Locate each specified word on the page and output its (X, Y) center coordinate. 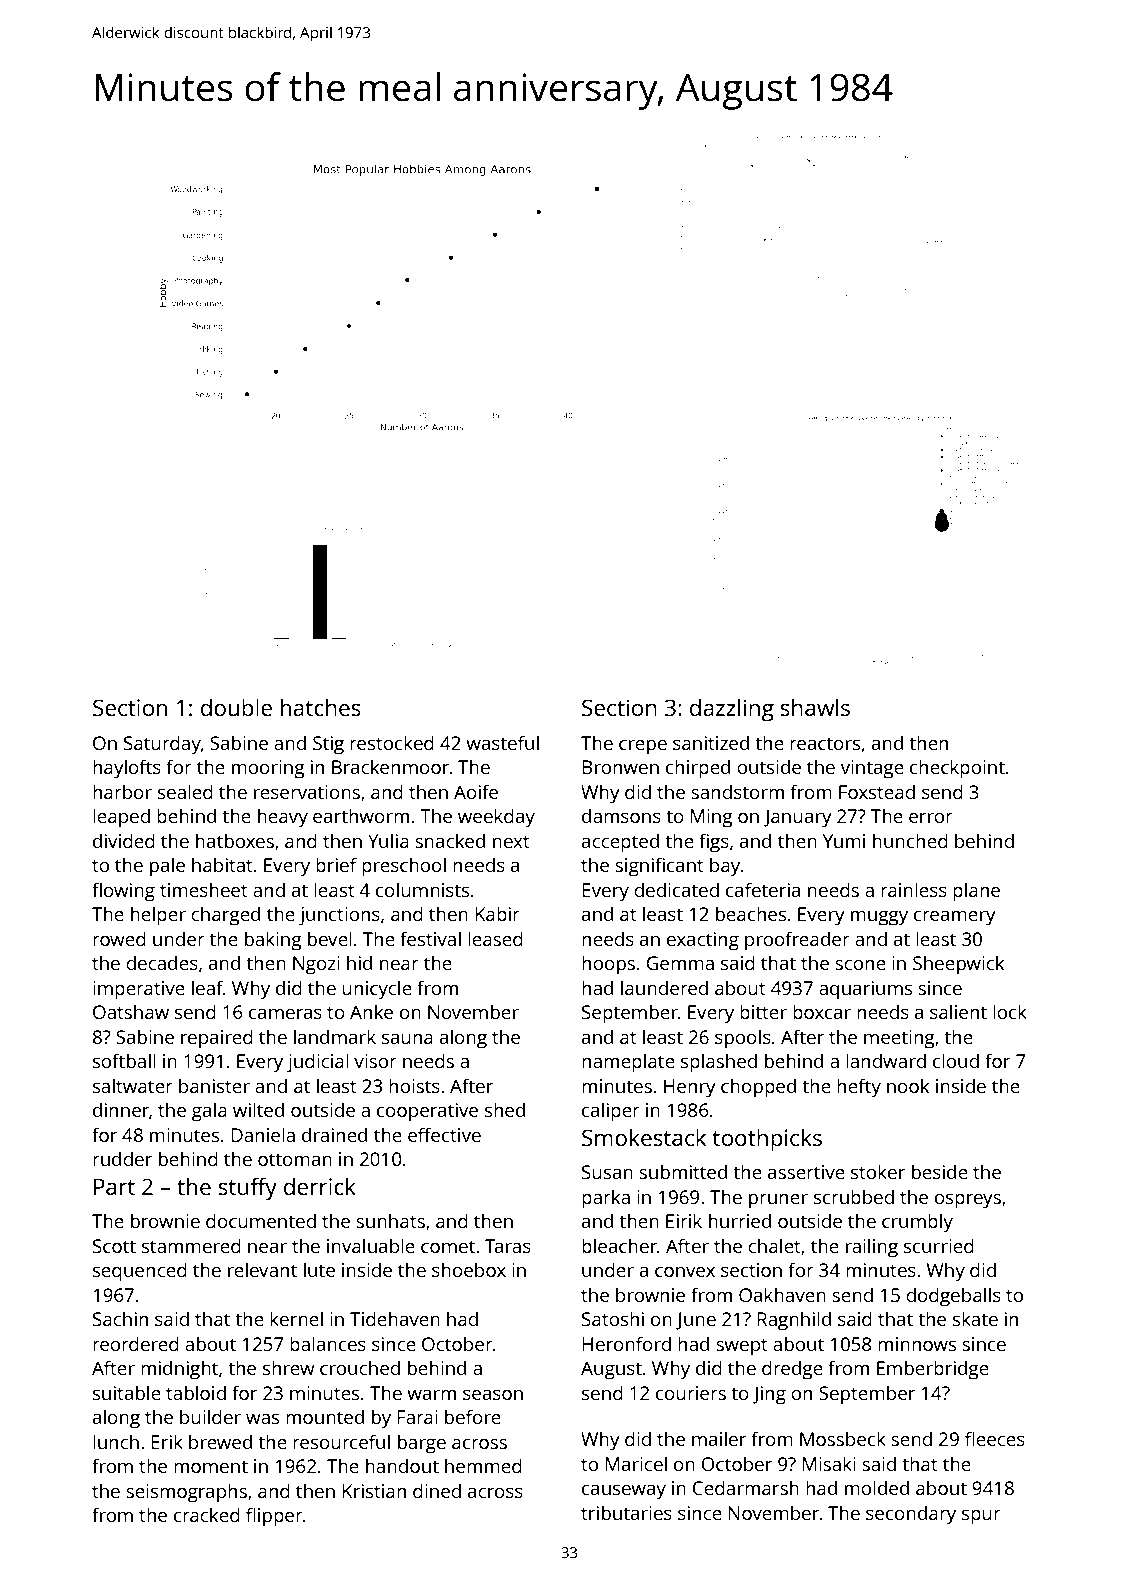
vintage (872, 769)
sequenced (140, 1272)
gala (209, 1112)
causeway (624, 1492)
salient (958, 1011)
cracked (207, 1514)
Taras (508, 1246)
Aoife (476, 791)
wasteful (502, 742)
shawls (815, 707)
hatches (321, 707)
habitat (222, 864)
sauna (407, 1039)
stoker (878, 1171)
